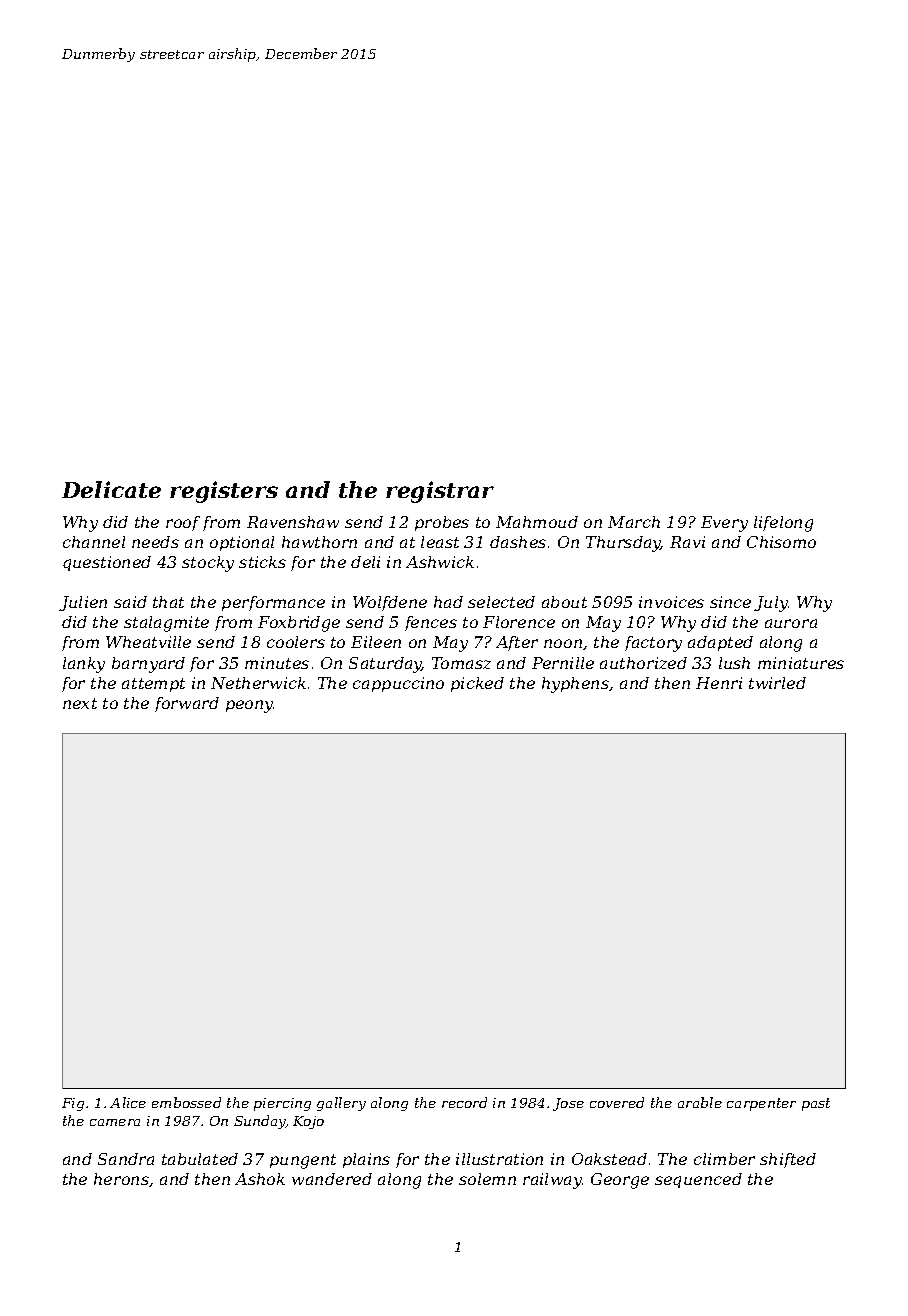  Describe the element at coordinates (84, 665) in the document. I see `lanky` at that location.
